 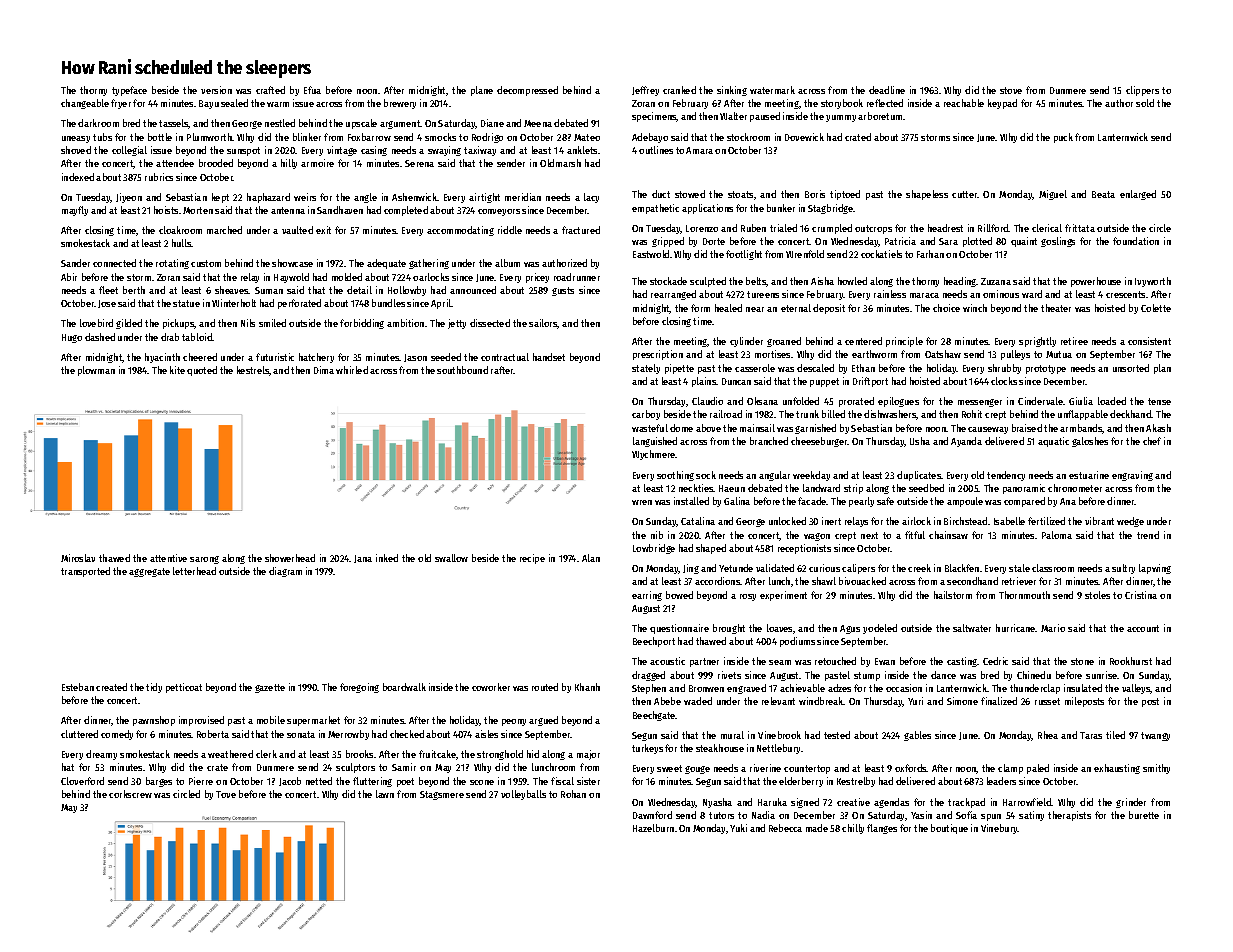 What do you see at coordinates (216, 90) in the screenshot?
I see `version` at bounding box center [216, 90].
